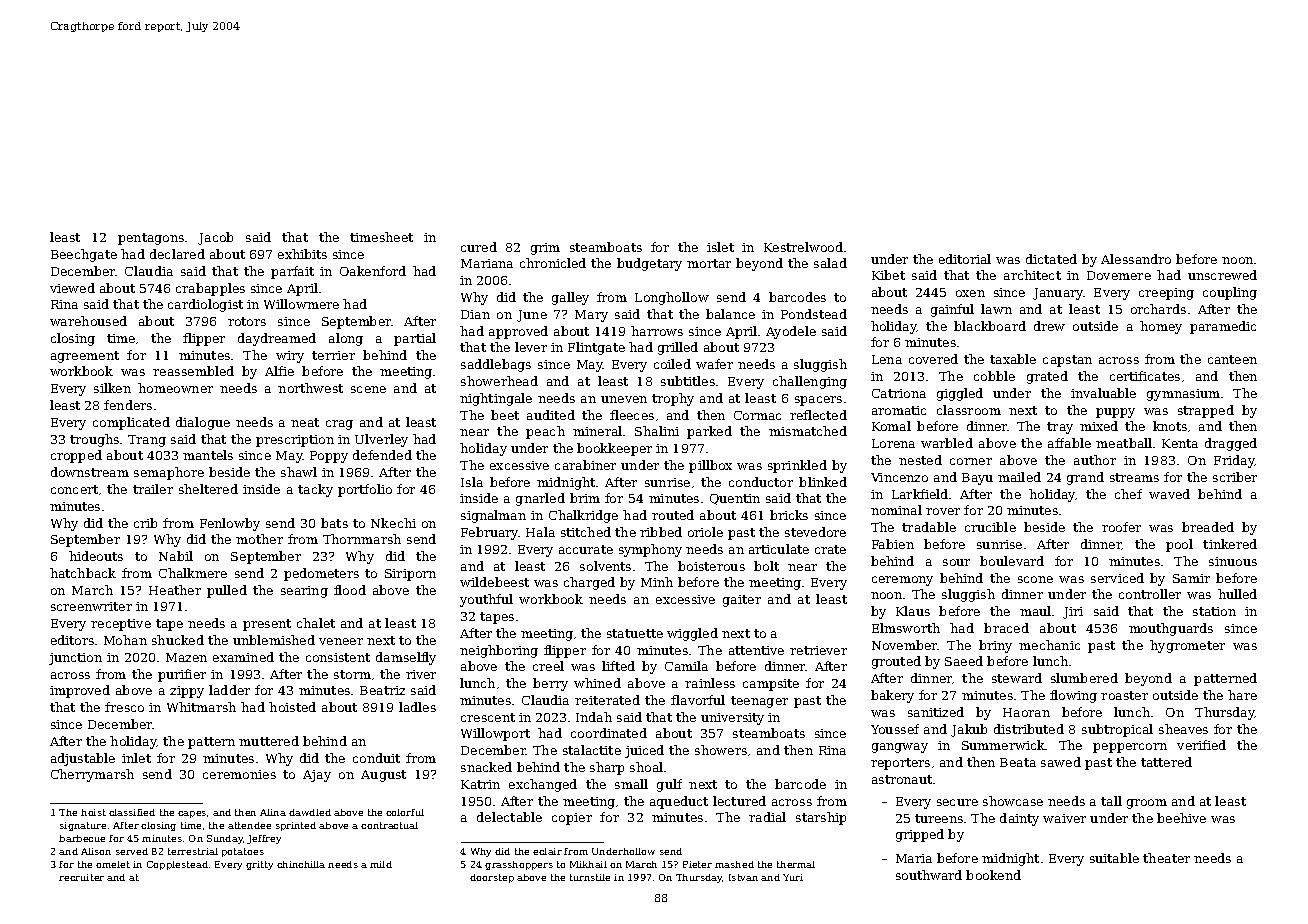  Describe the element at coordinates (490, 533) in the screenshot. I see `February` at that location.
